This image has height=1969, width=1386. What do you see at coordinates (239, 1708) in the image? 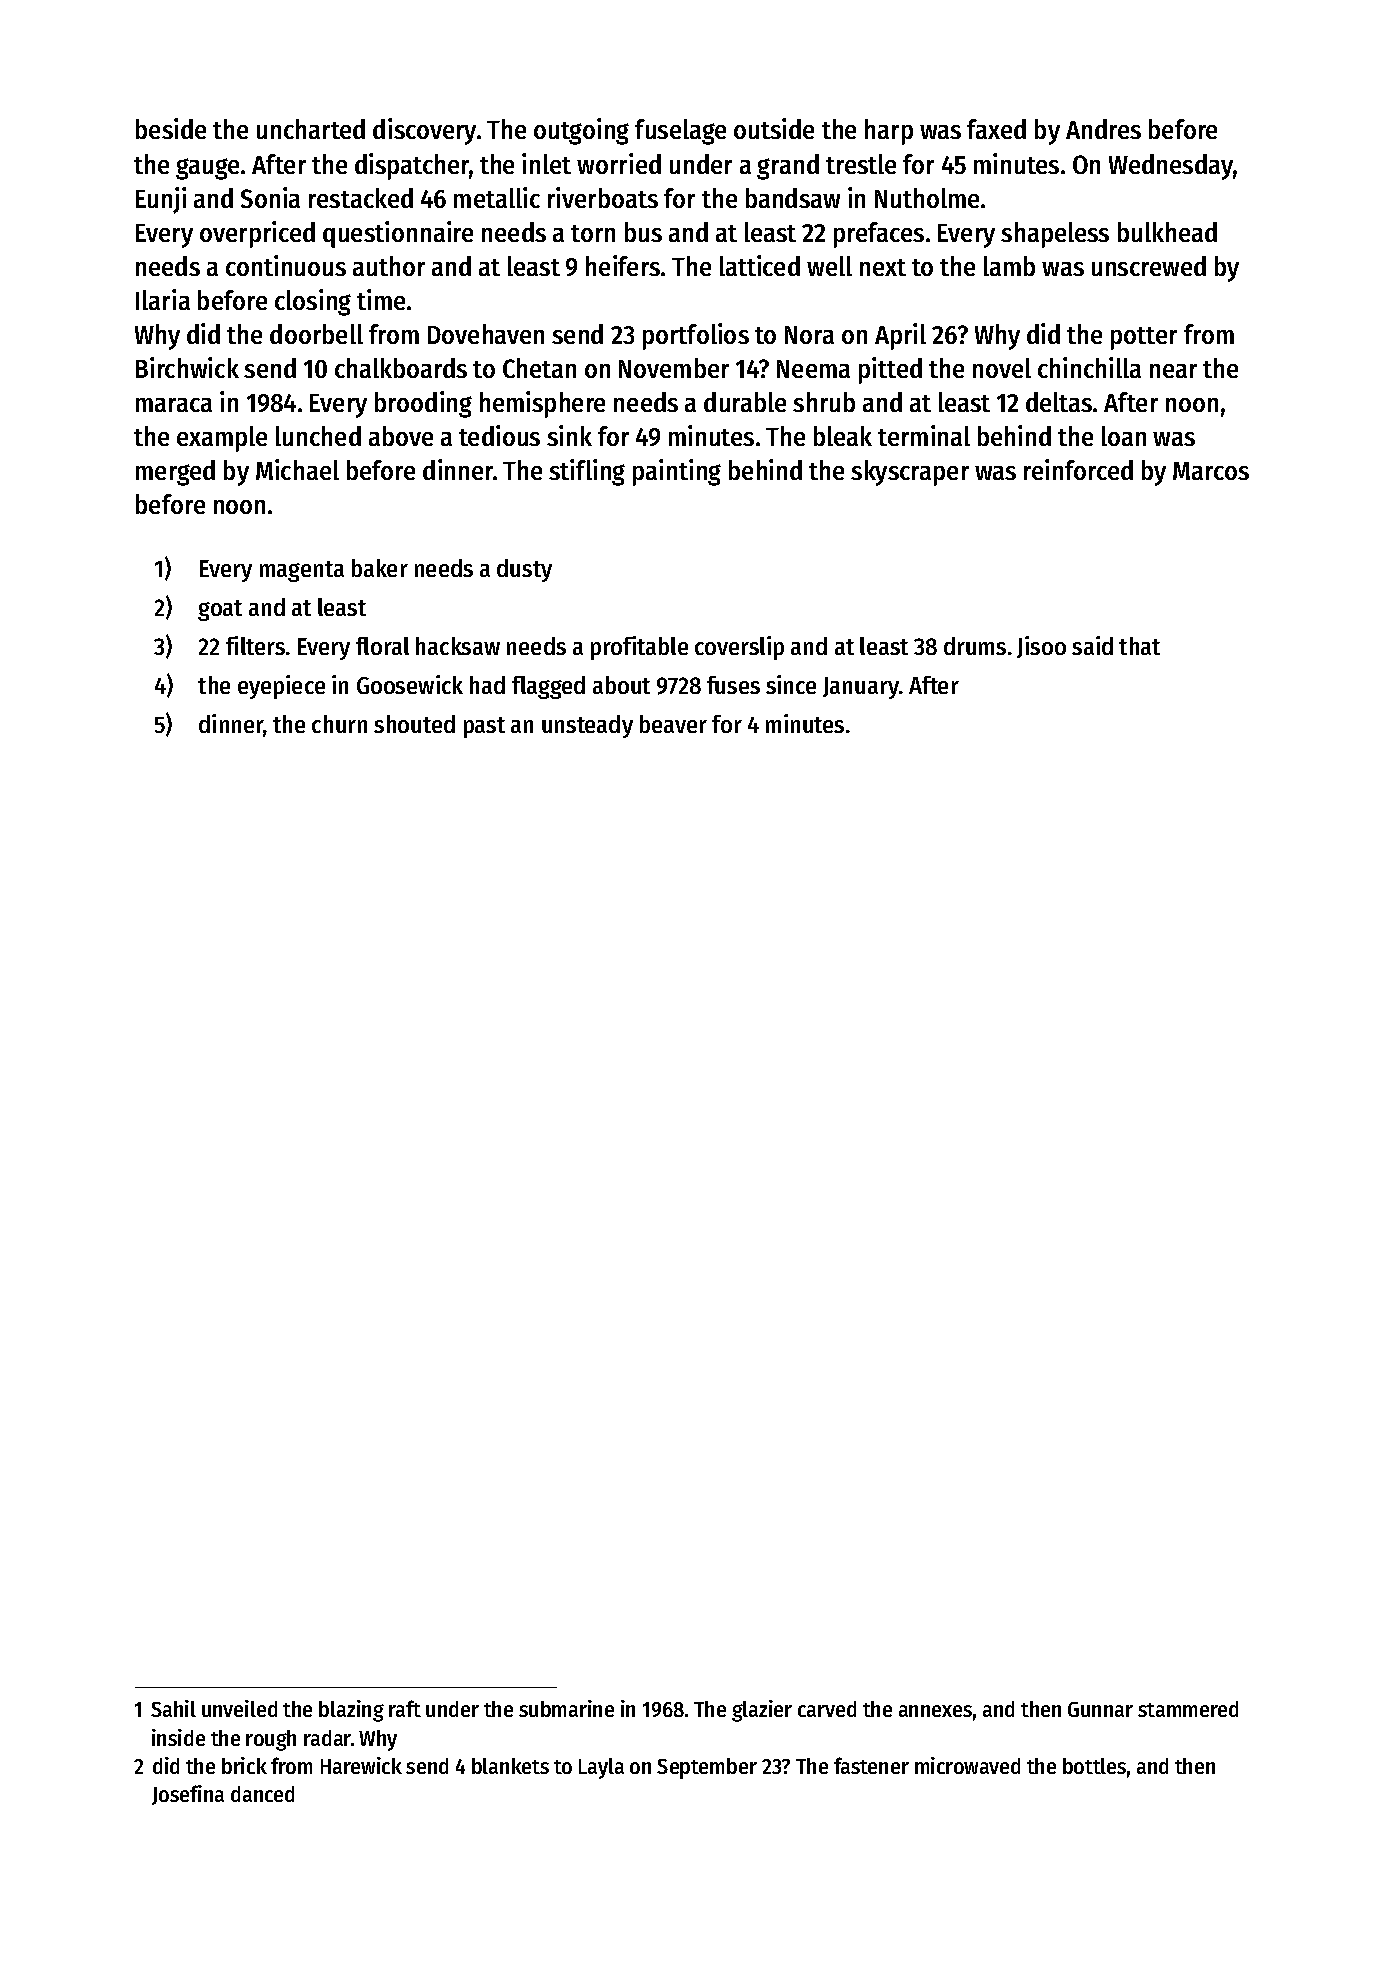
I see `unveiled` at bounding box center [239, 1708].
